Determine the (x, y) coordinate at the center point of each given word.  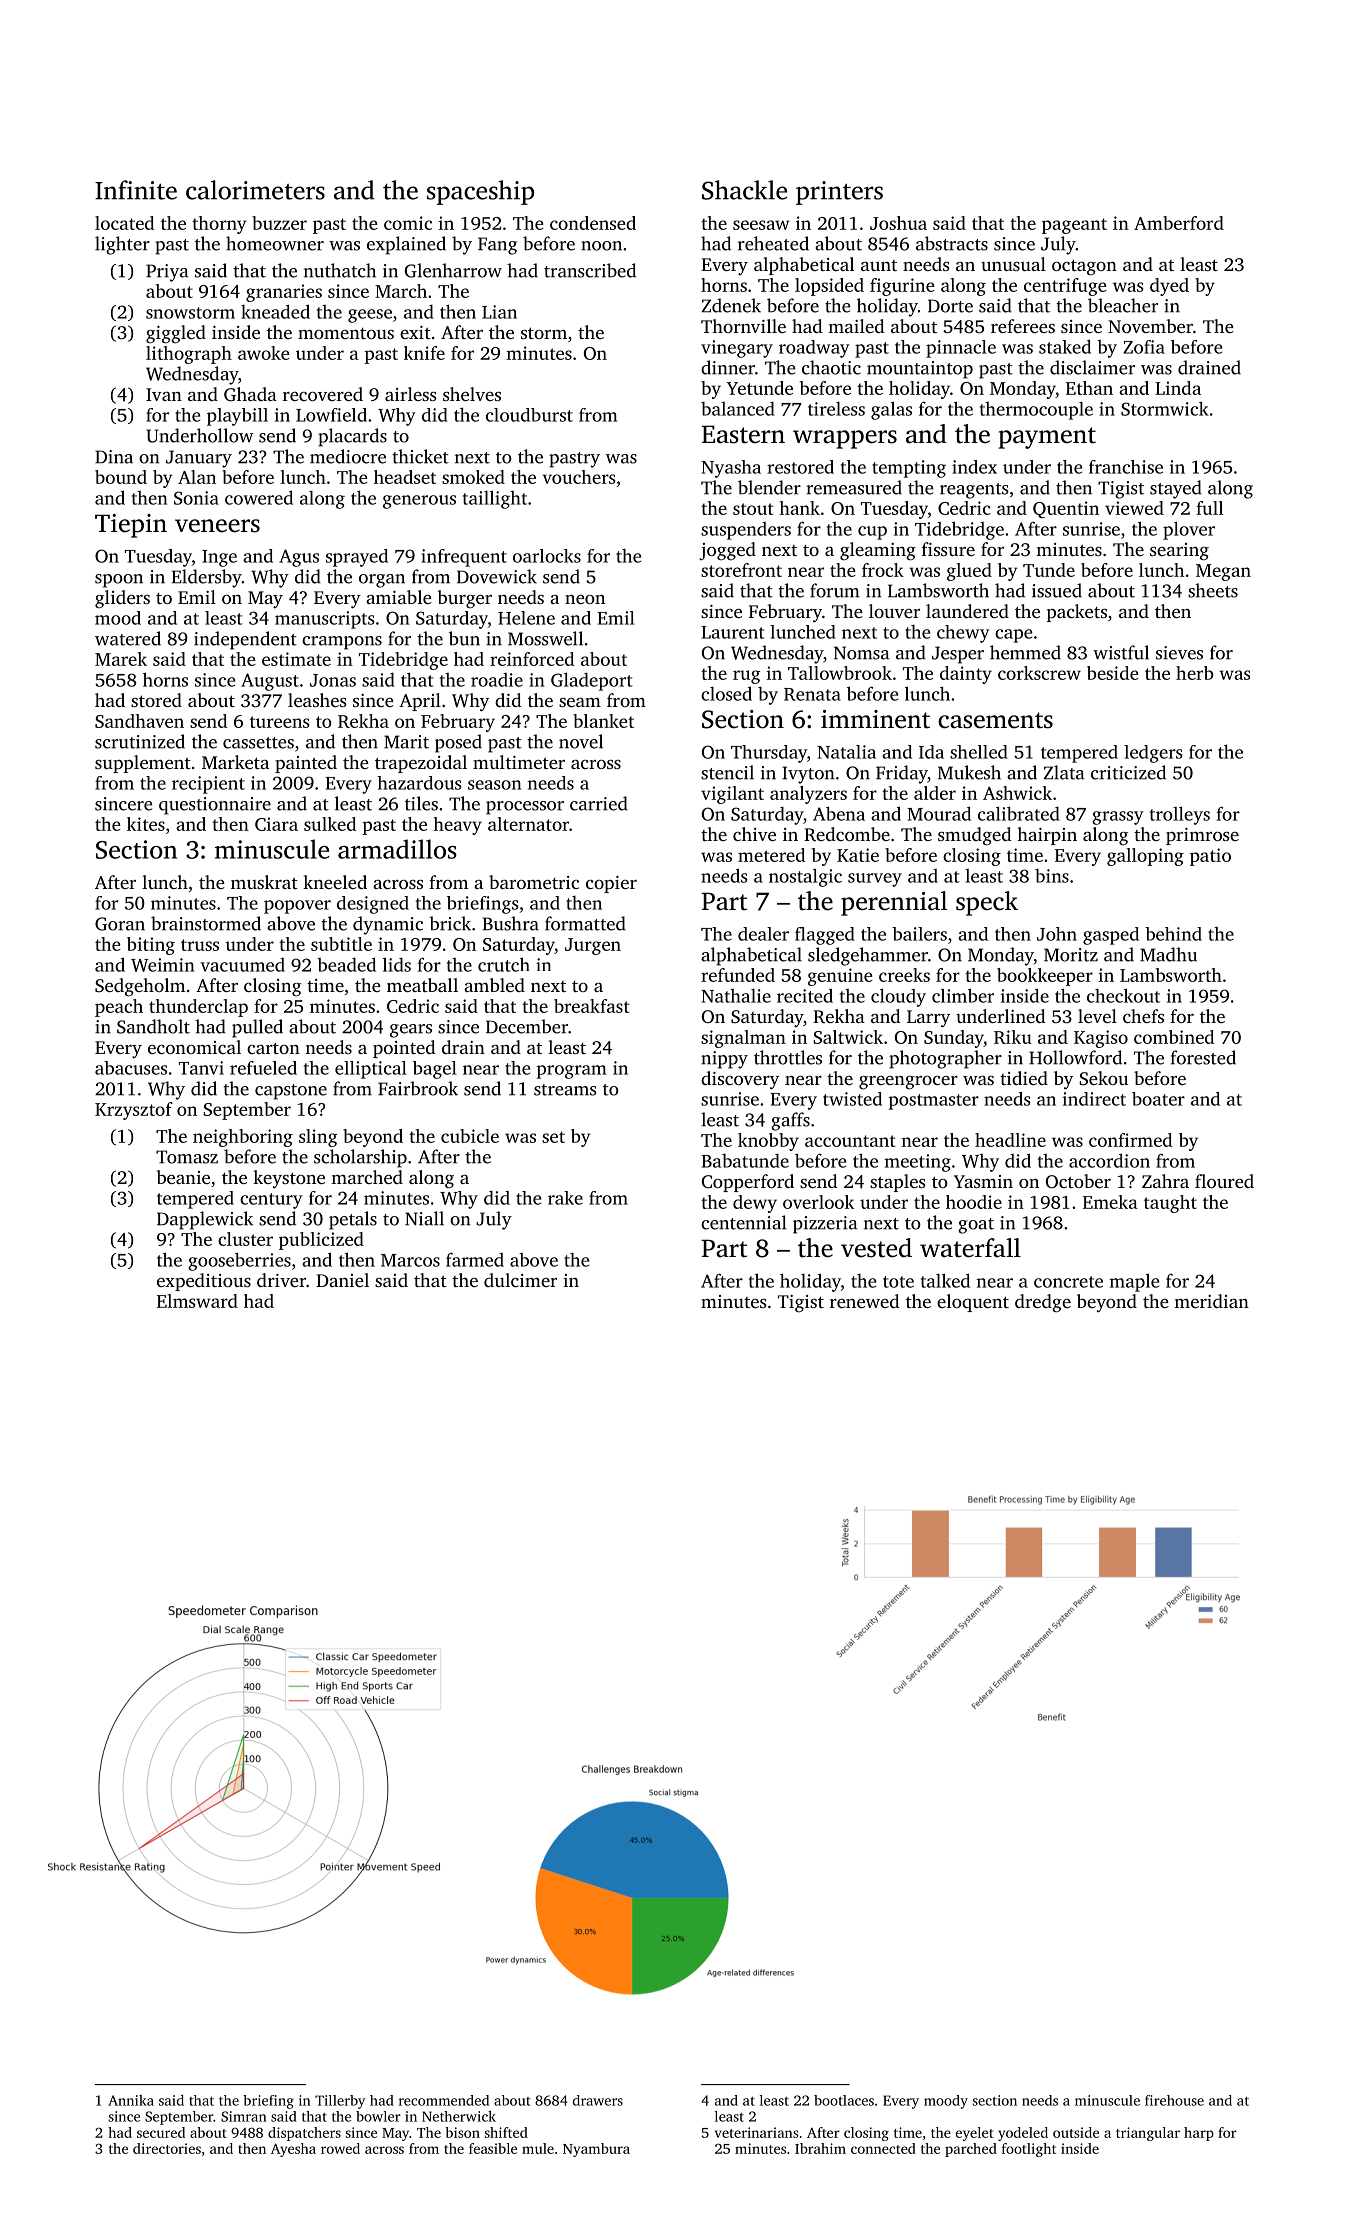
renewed (865, 1301)
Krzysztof (134, 1111)
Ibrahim (820, 2148)
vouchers (578, 477)
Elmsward (197, 1301)
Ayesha (293, 2150)
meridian (1211, 1301)
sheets (1213, 590)
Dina (114, 457)
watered (128, 638)
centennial (744, 1222)
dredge (1043, 1303)
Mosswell (545, 638)
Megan (1223, 572)
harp (1199, 2134)
